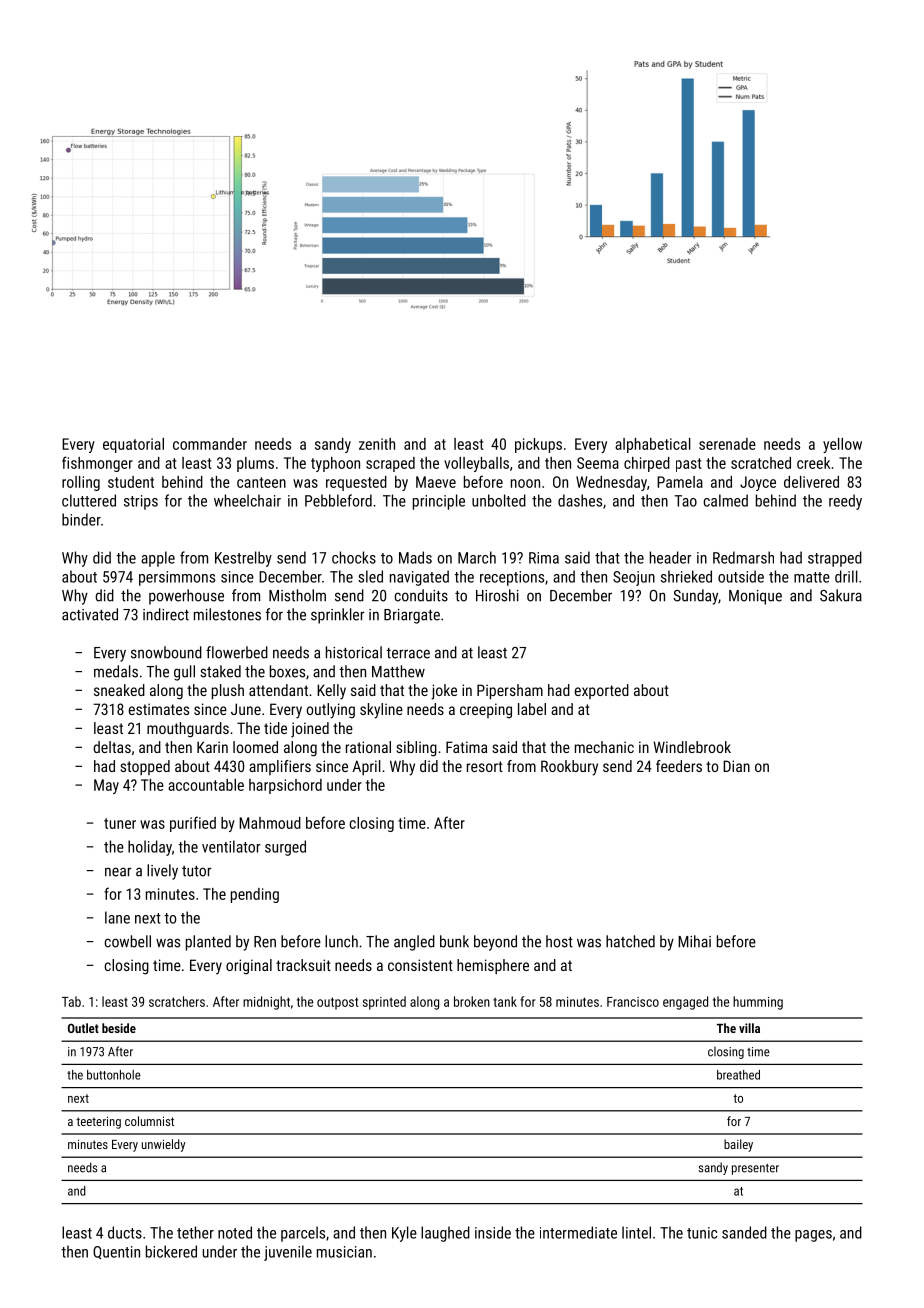 The width and height of the screenshot is (924, 1308). Describe the element at coordinates (736, 766) in the screenshot. I see `Dian` at that location.
